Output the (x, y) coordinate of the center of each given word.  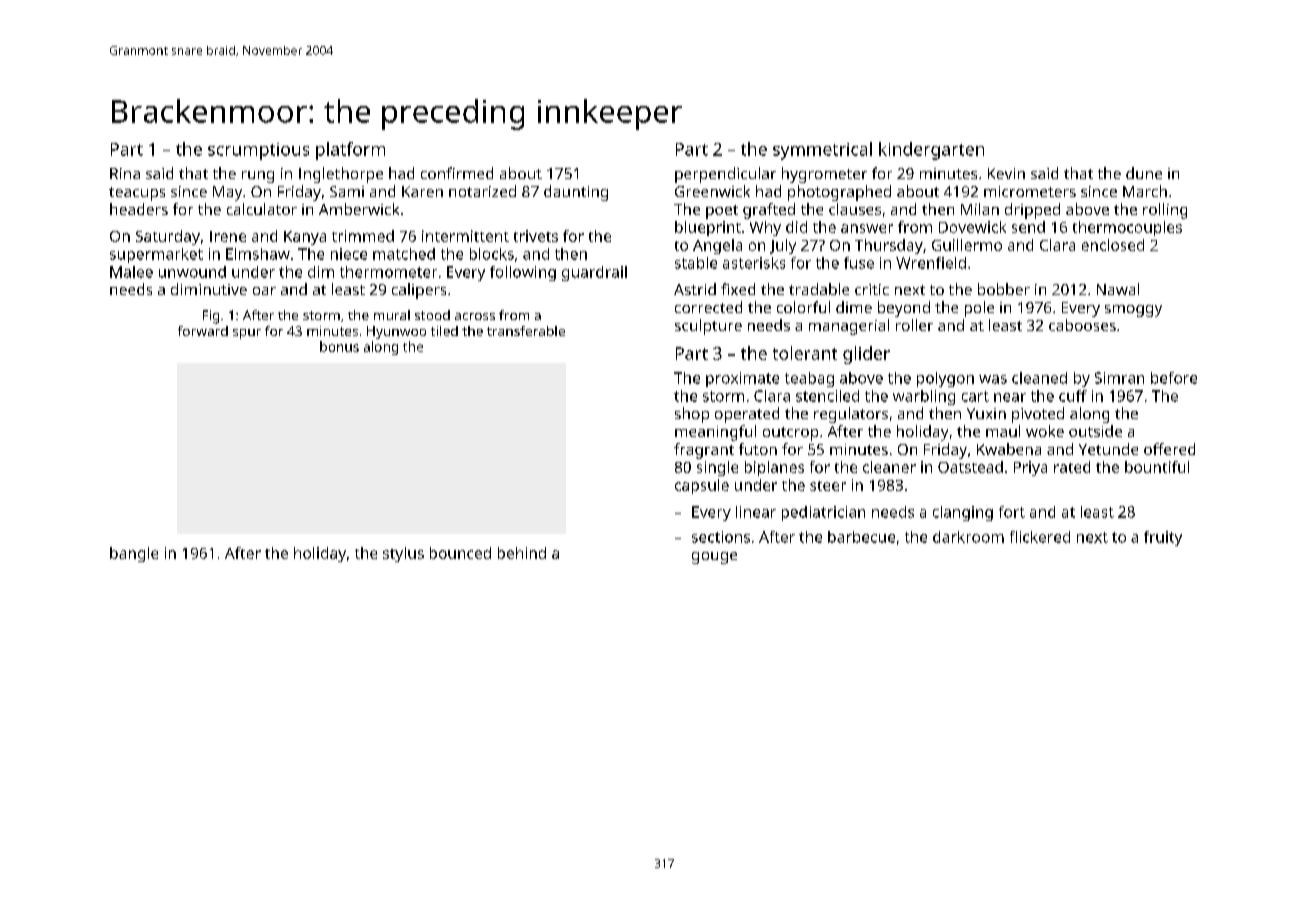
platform (350, 151)
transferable (526, 331)
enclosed (1113, 245)
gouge (714, 558)
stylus (403, 554)
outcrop (790, 434)
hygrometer (824, 175)
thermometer (388, 272)
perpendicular (725, 175)
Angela (717, 246)
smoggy (1133, 311)
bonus (339, 346)
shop (692, 415)
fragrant (704, 451)
